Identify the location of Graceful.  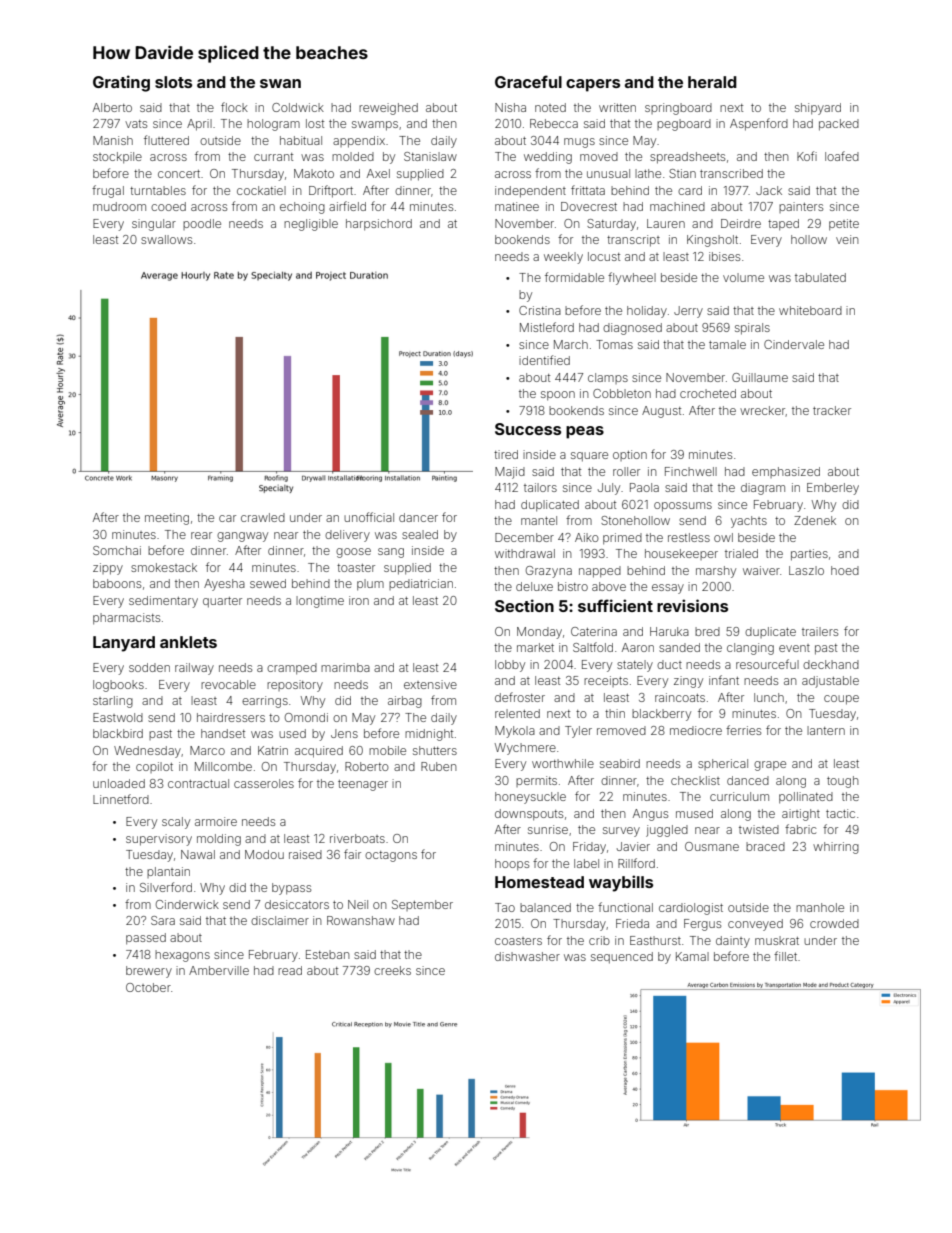
(528, 81).
